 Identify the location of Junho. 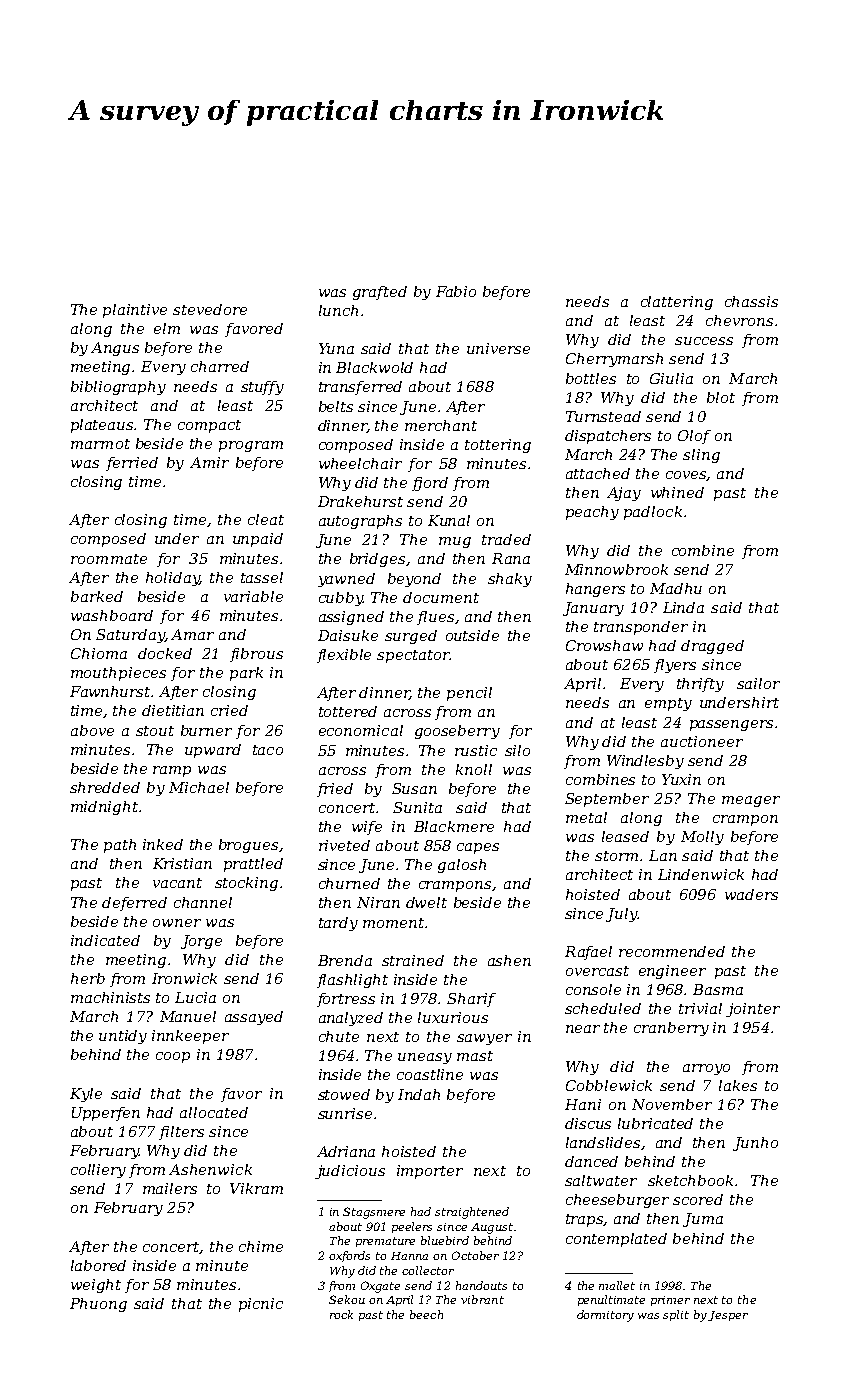
(755, 1144).
